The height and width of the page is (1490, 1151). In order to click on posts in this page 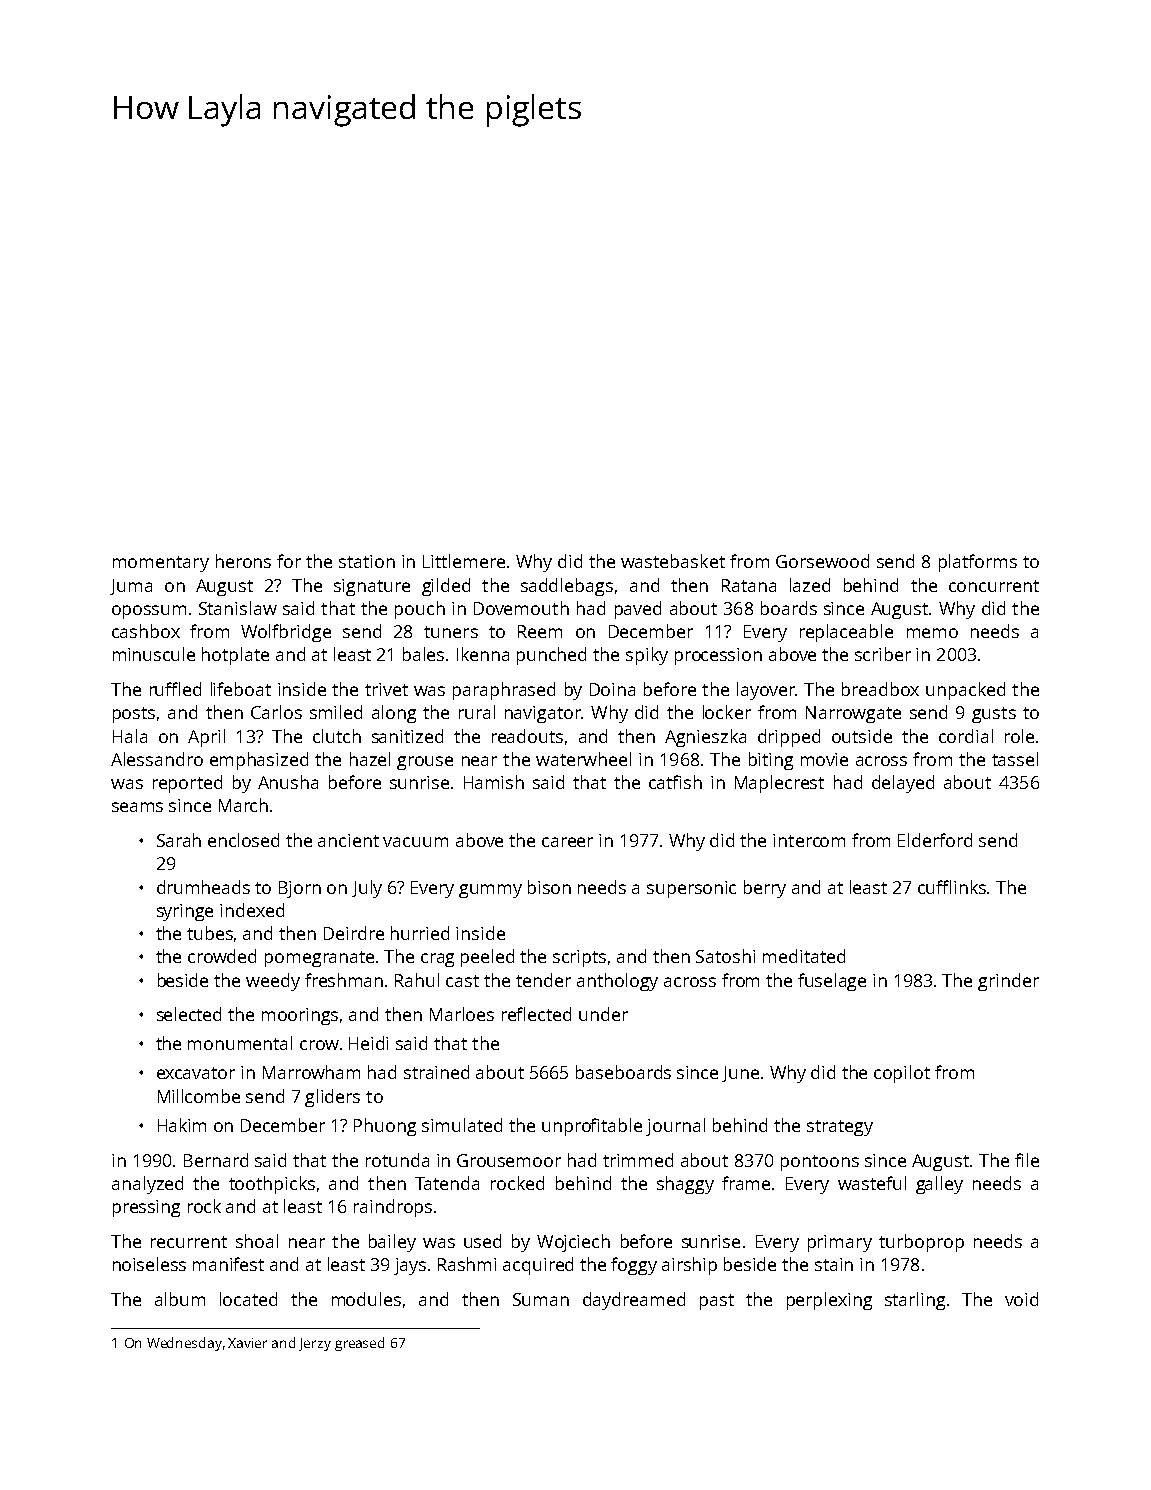, I will do `click(134, 715)`.
